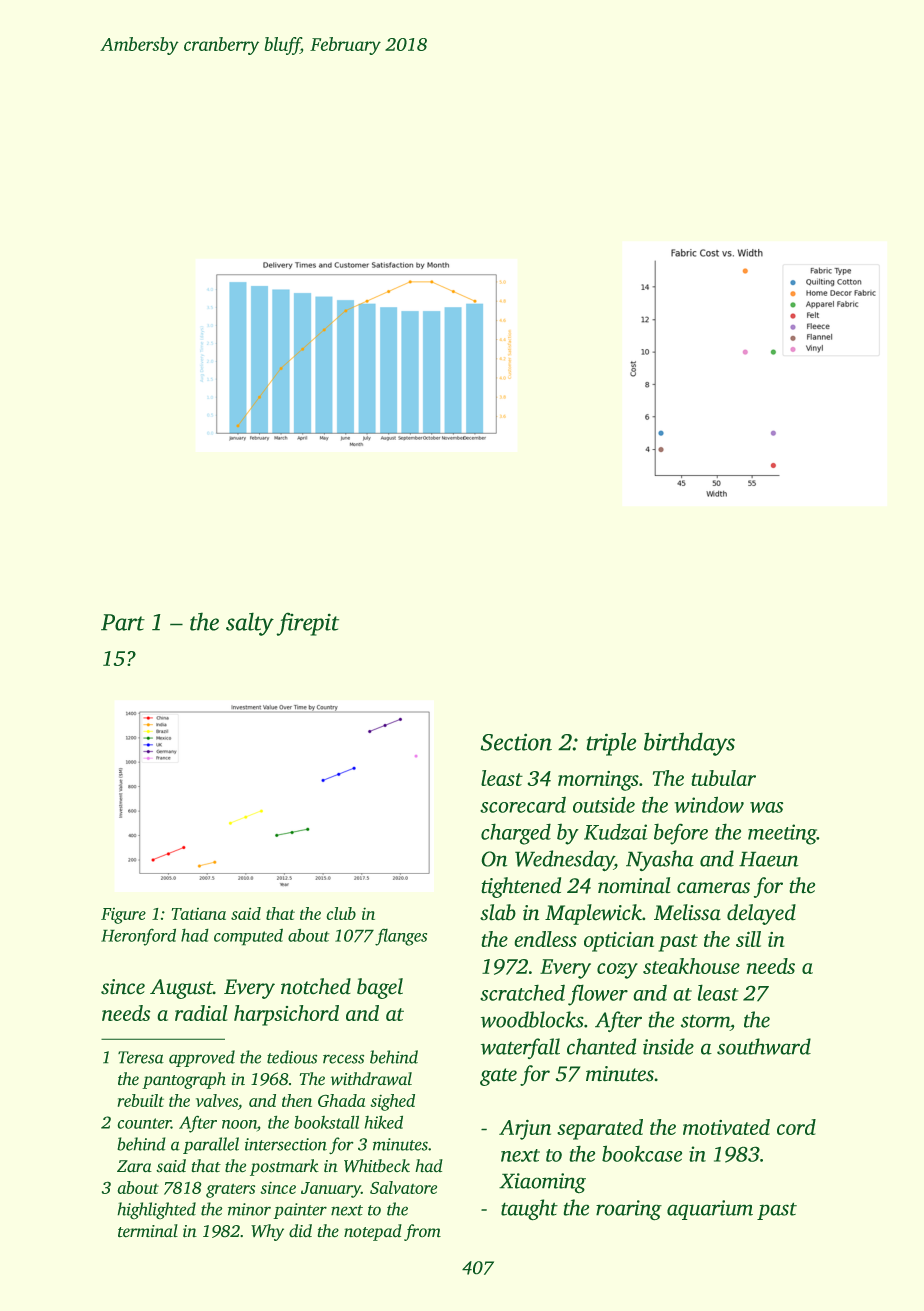 Image resolution: width=924 pixels, height=1311 pixels. What do you see at coordinates (250, 624) in the screenshot?
I see `salty` at bounding box center [250, 624].
